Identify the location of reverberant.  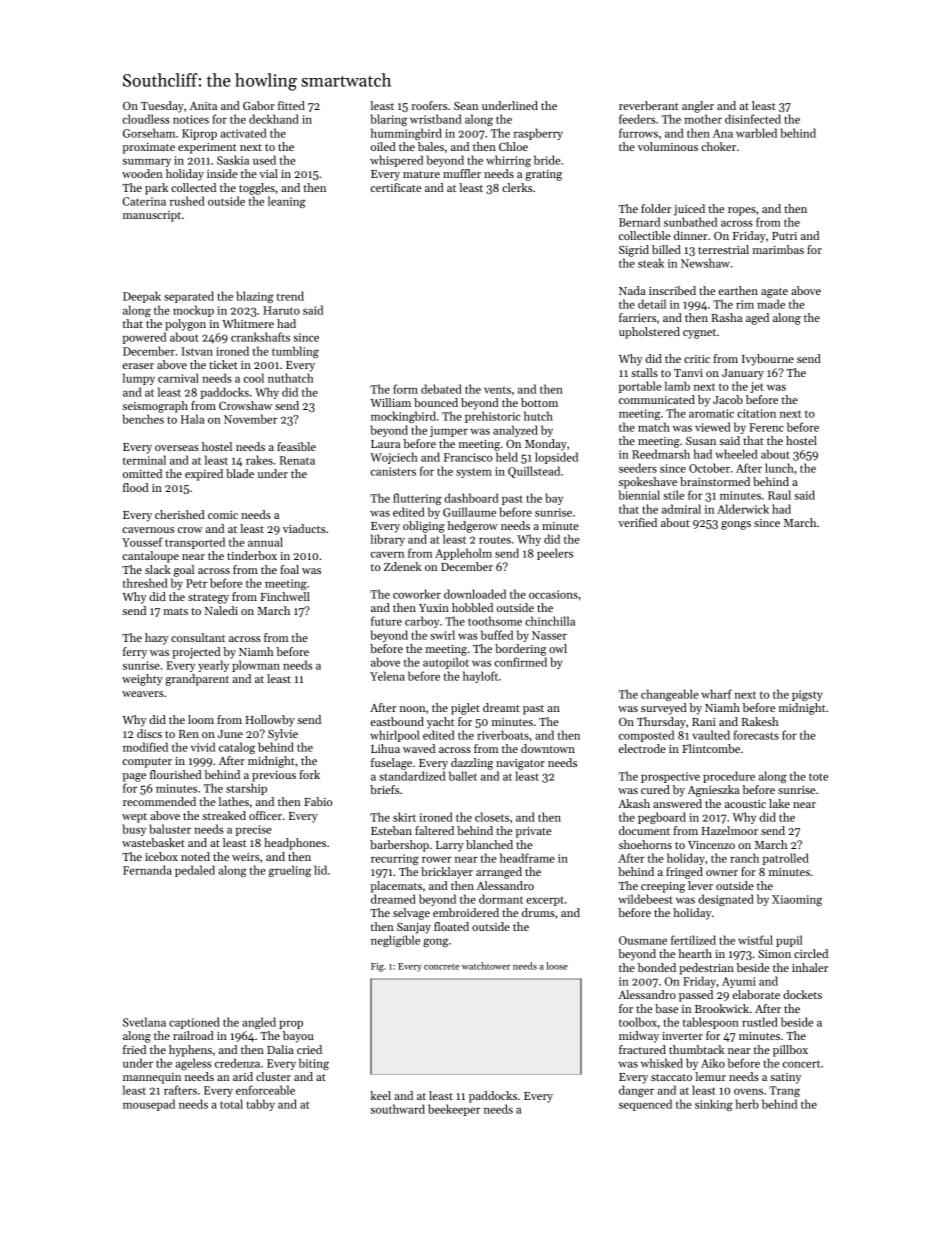
(649, 105).
